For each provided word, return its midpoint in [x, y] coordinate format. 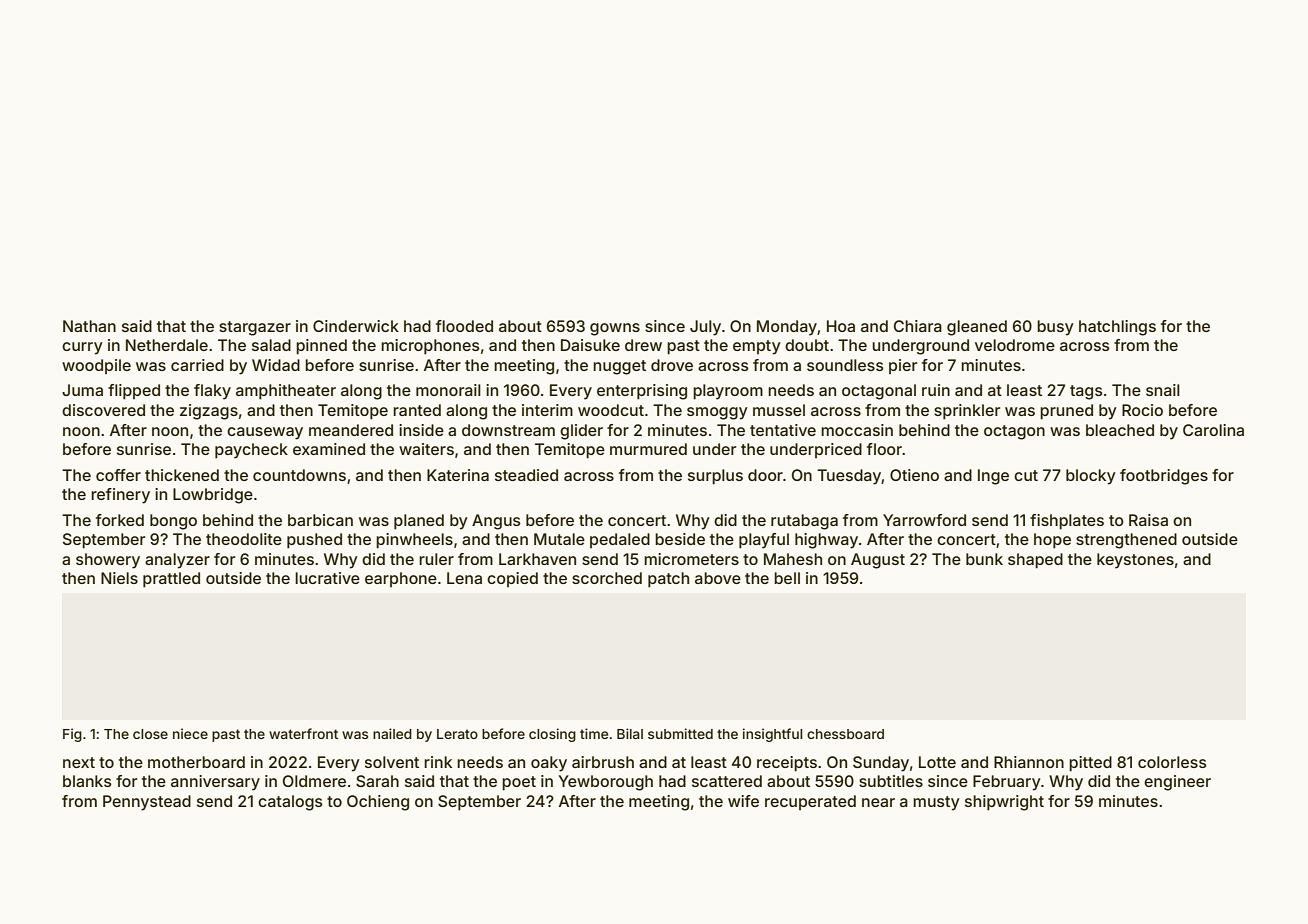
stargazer [255, 328]
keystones [1135, 561]
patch [668, 580]
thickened [182, 475]
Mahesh [793, 559]
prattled [171, 580]
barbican [320, 520]
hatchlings [1117, 328]
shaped [1035, 561]
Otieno [914, 475]
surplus [715, 477]
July [705, 328]
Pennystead [147, 803]
